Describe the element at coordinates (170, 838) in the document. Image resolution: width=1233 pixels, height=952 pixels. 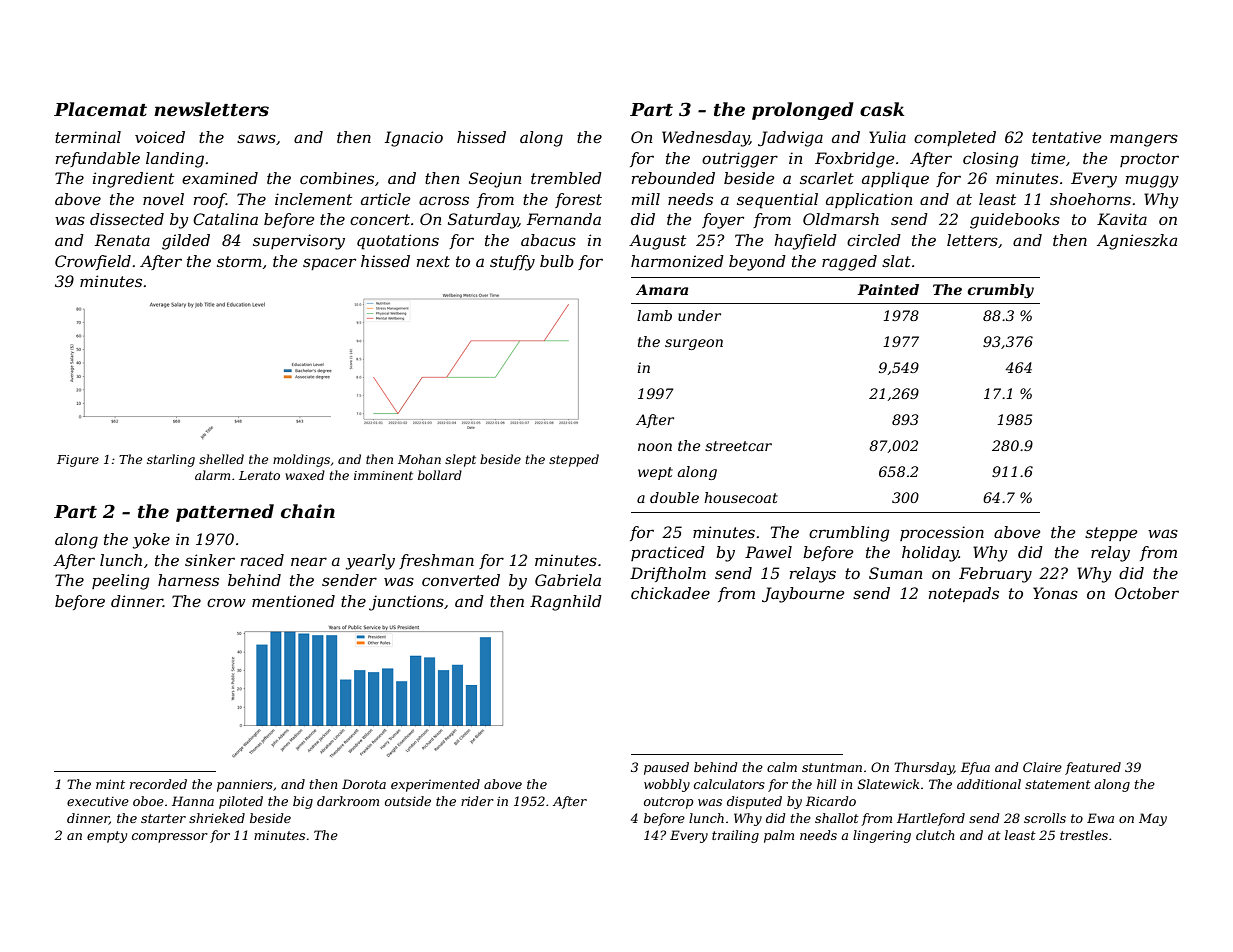
I see `compressor` at that location.
